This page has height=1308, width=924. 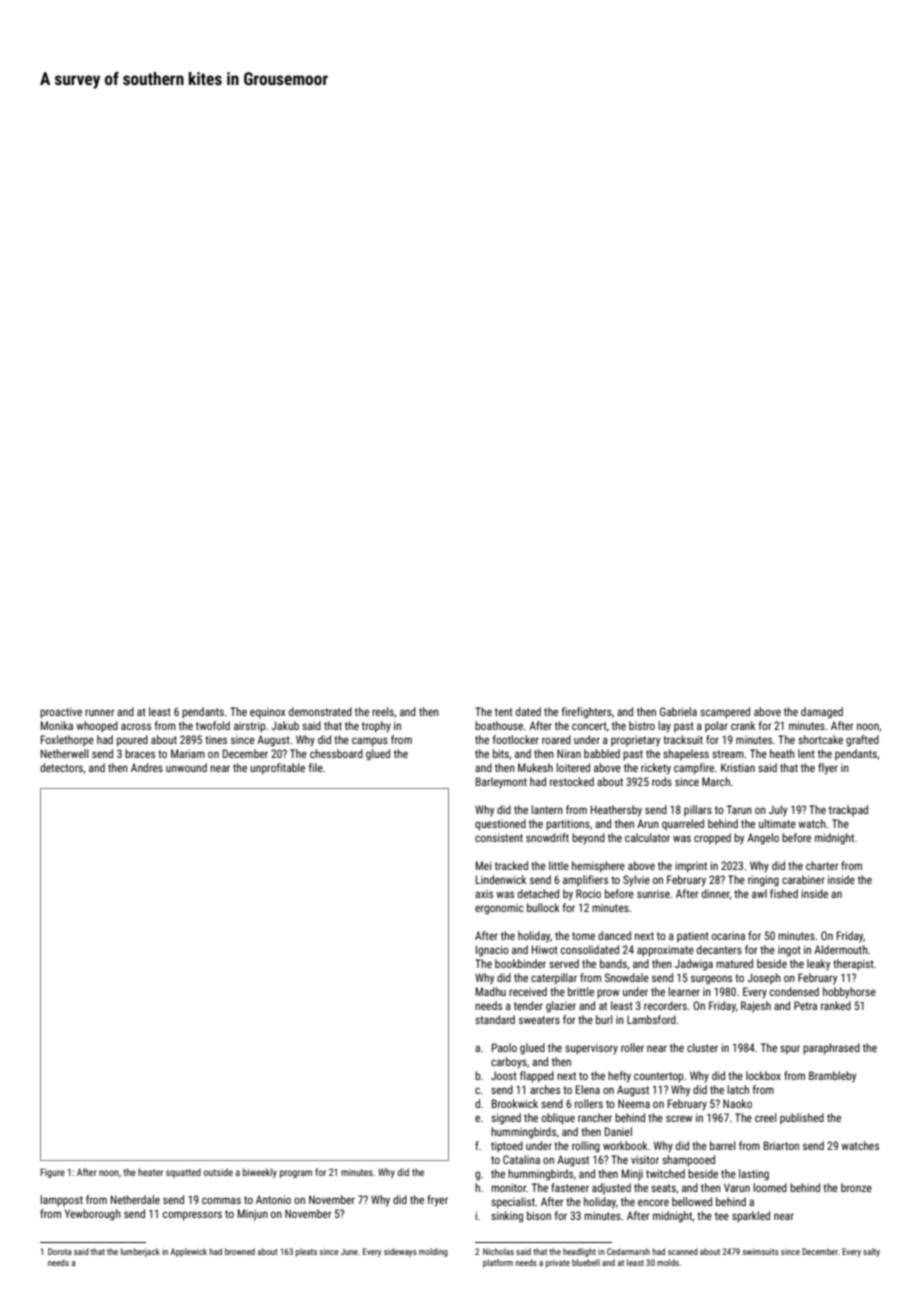 What do you see at coordinates (59, 1251) in the page?
I see `Dorota` at bounding box center [59, 1251].
